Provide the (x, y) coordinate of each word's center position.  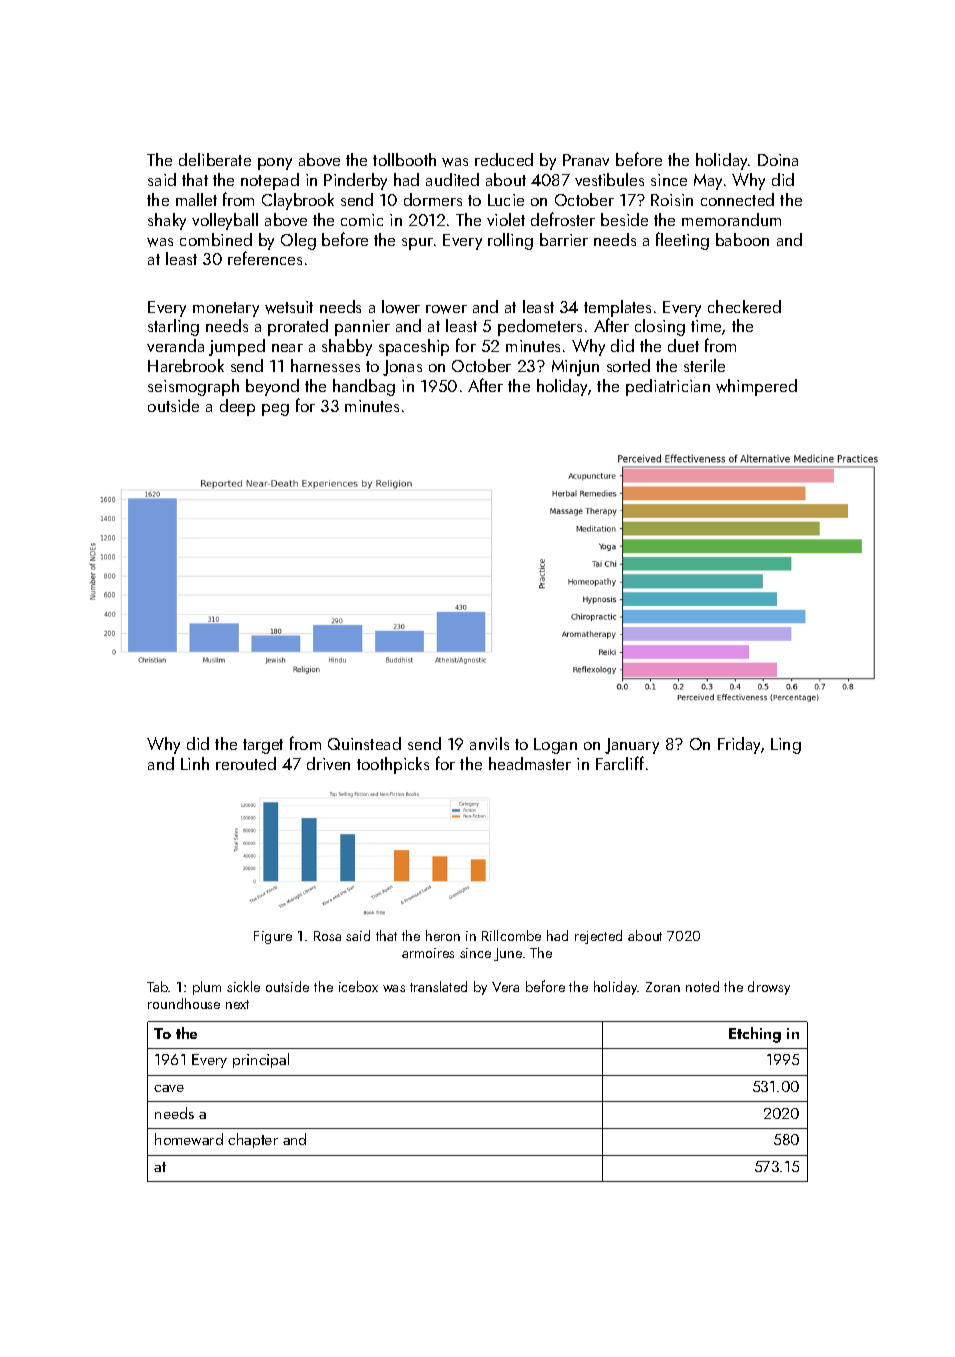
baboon (742, 239)
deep (237, 407)
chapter (253, 1140)
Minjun (575, 368)
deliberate (215, 159)
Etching (755, 1035)
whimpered (756, 387)
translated (438, 986)
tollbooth (404, 159)
